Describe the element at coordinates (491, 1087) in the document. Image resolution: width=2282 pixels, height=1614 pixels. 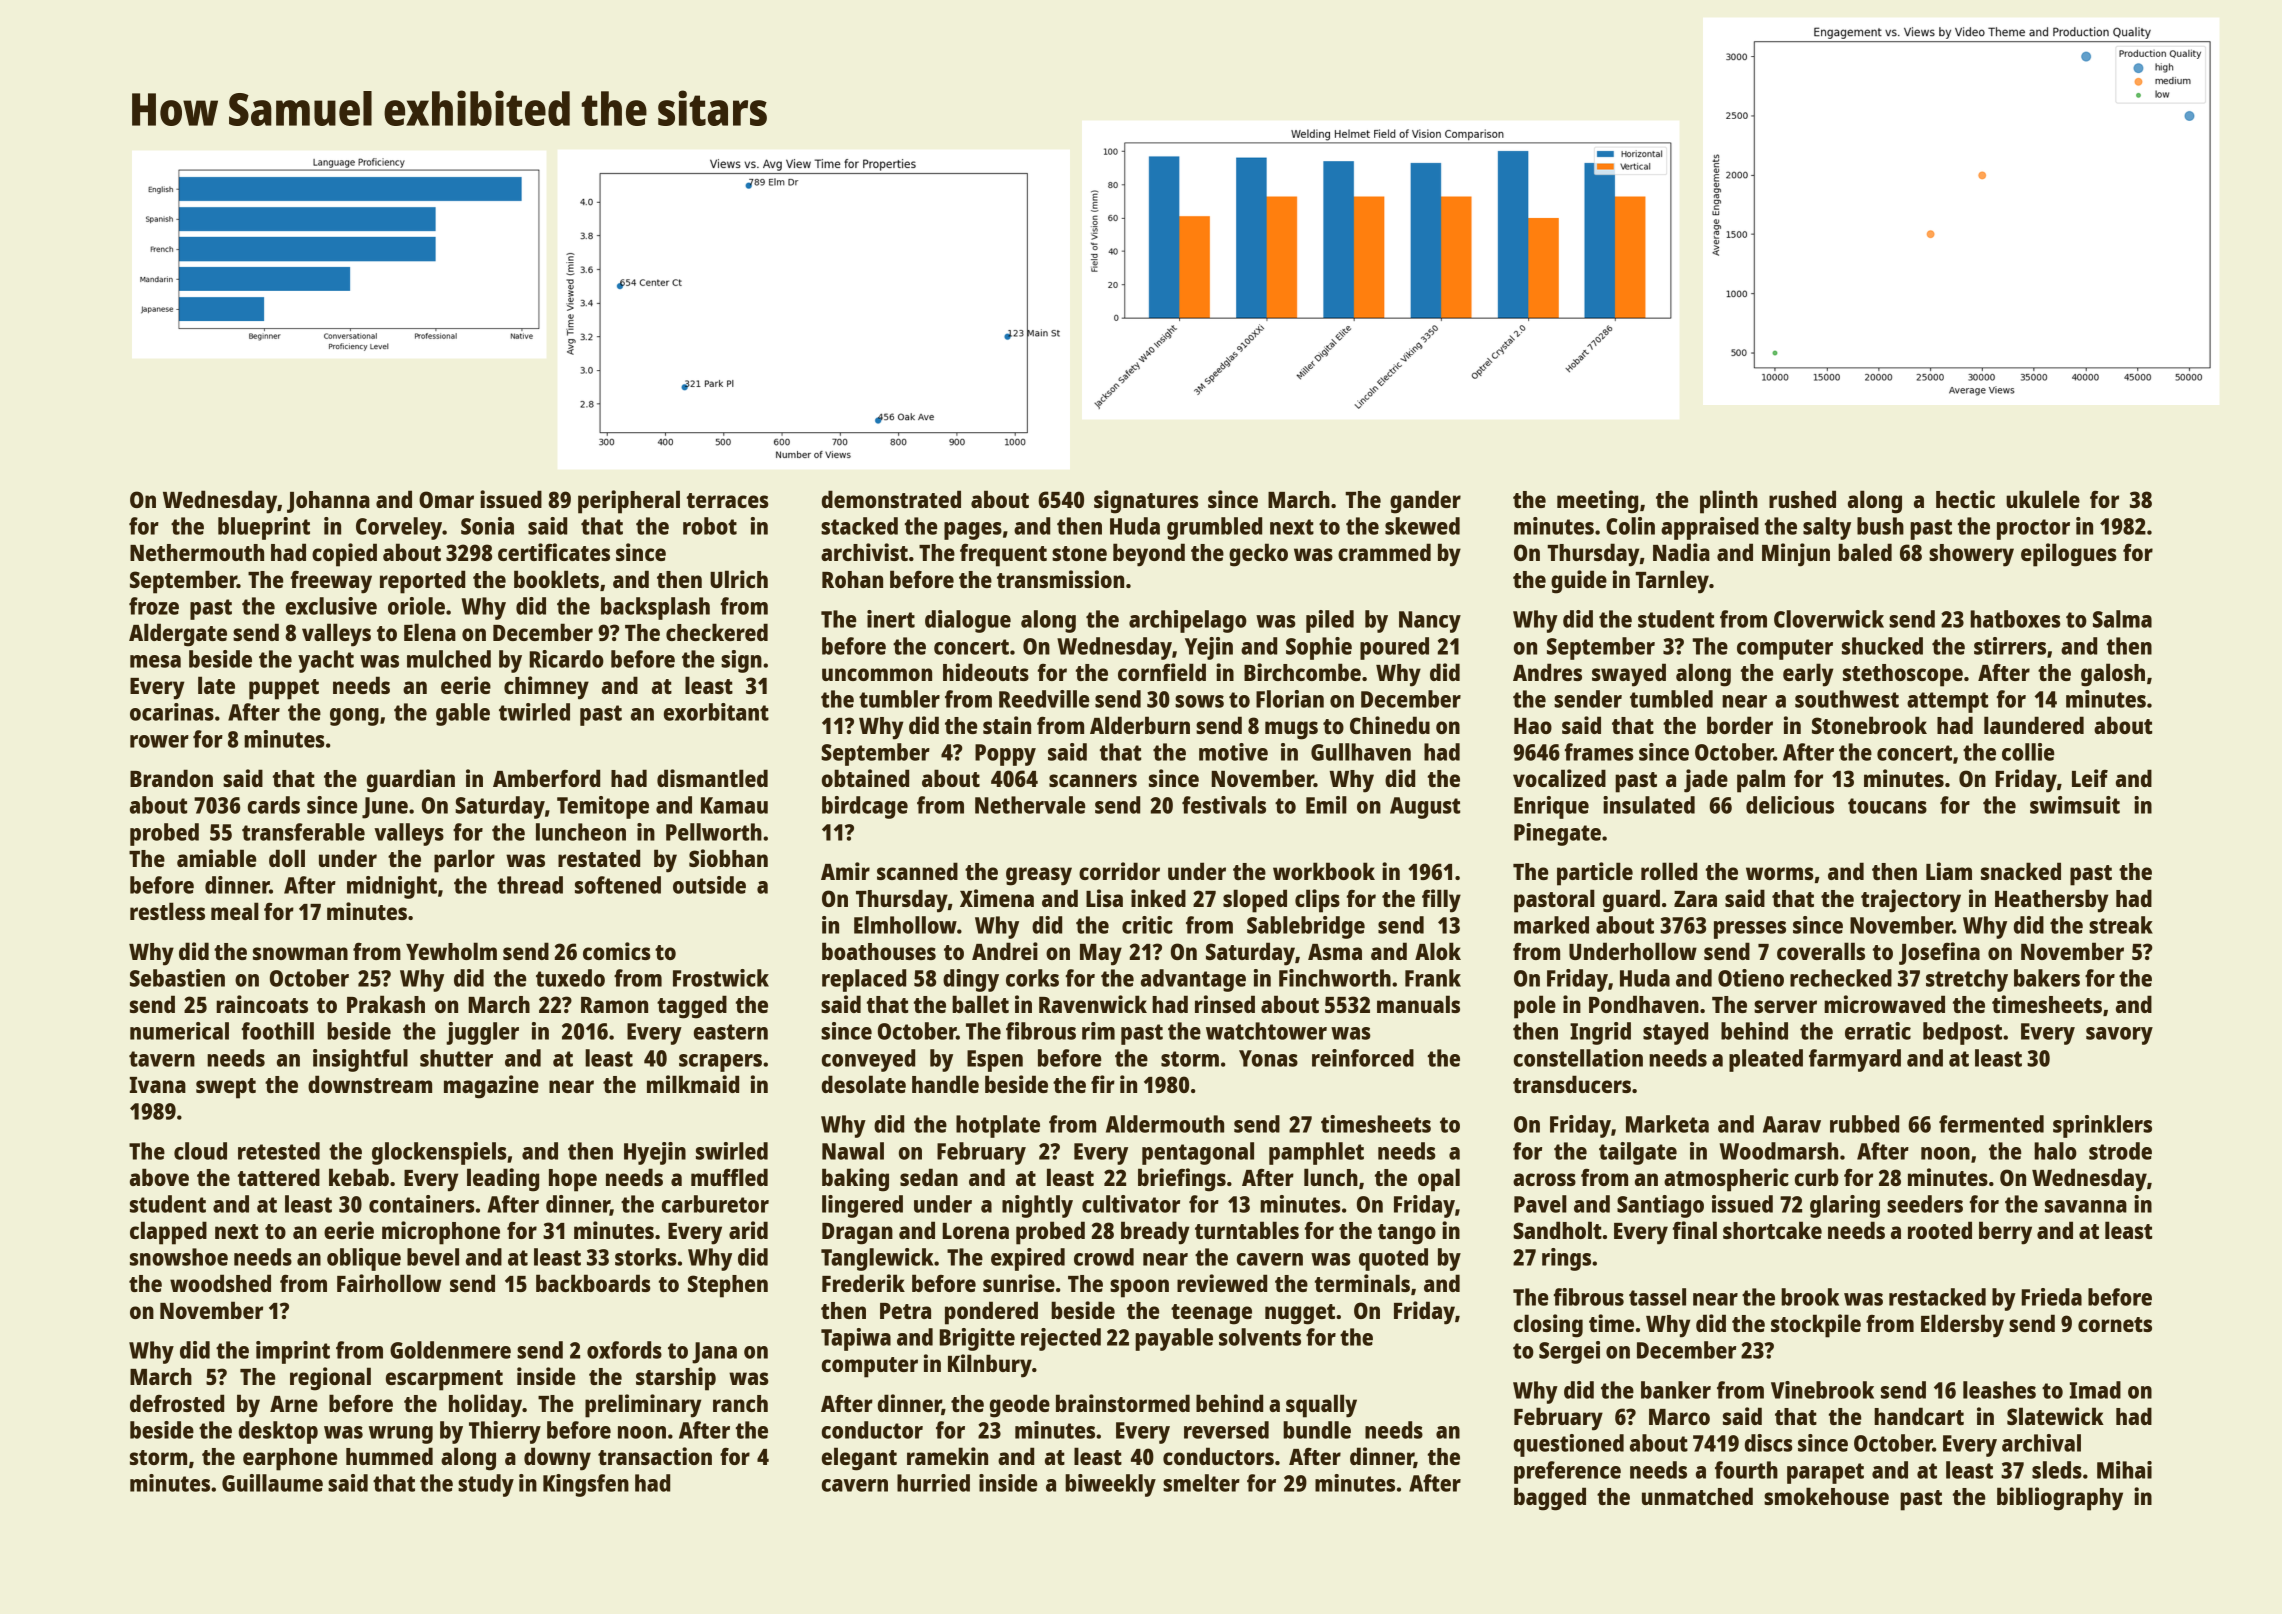
I see `magazine` at that location.
